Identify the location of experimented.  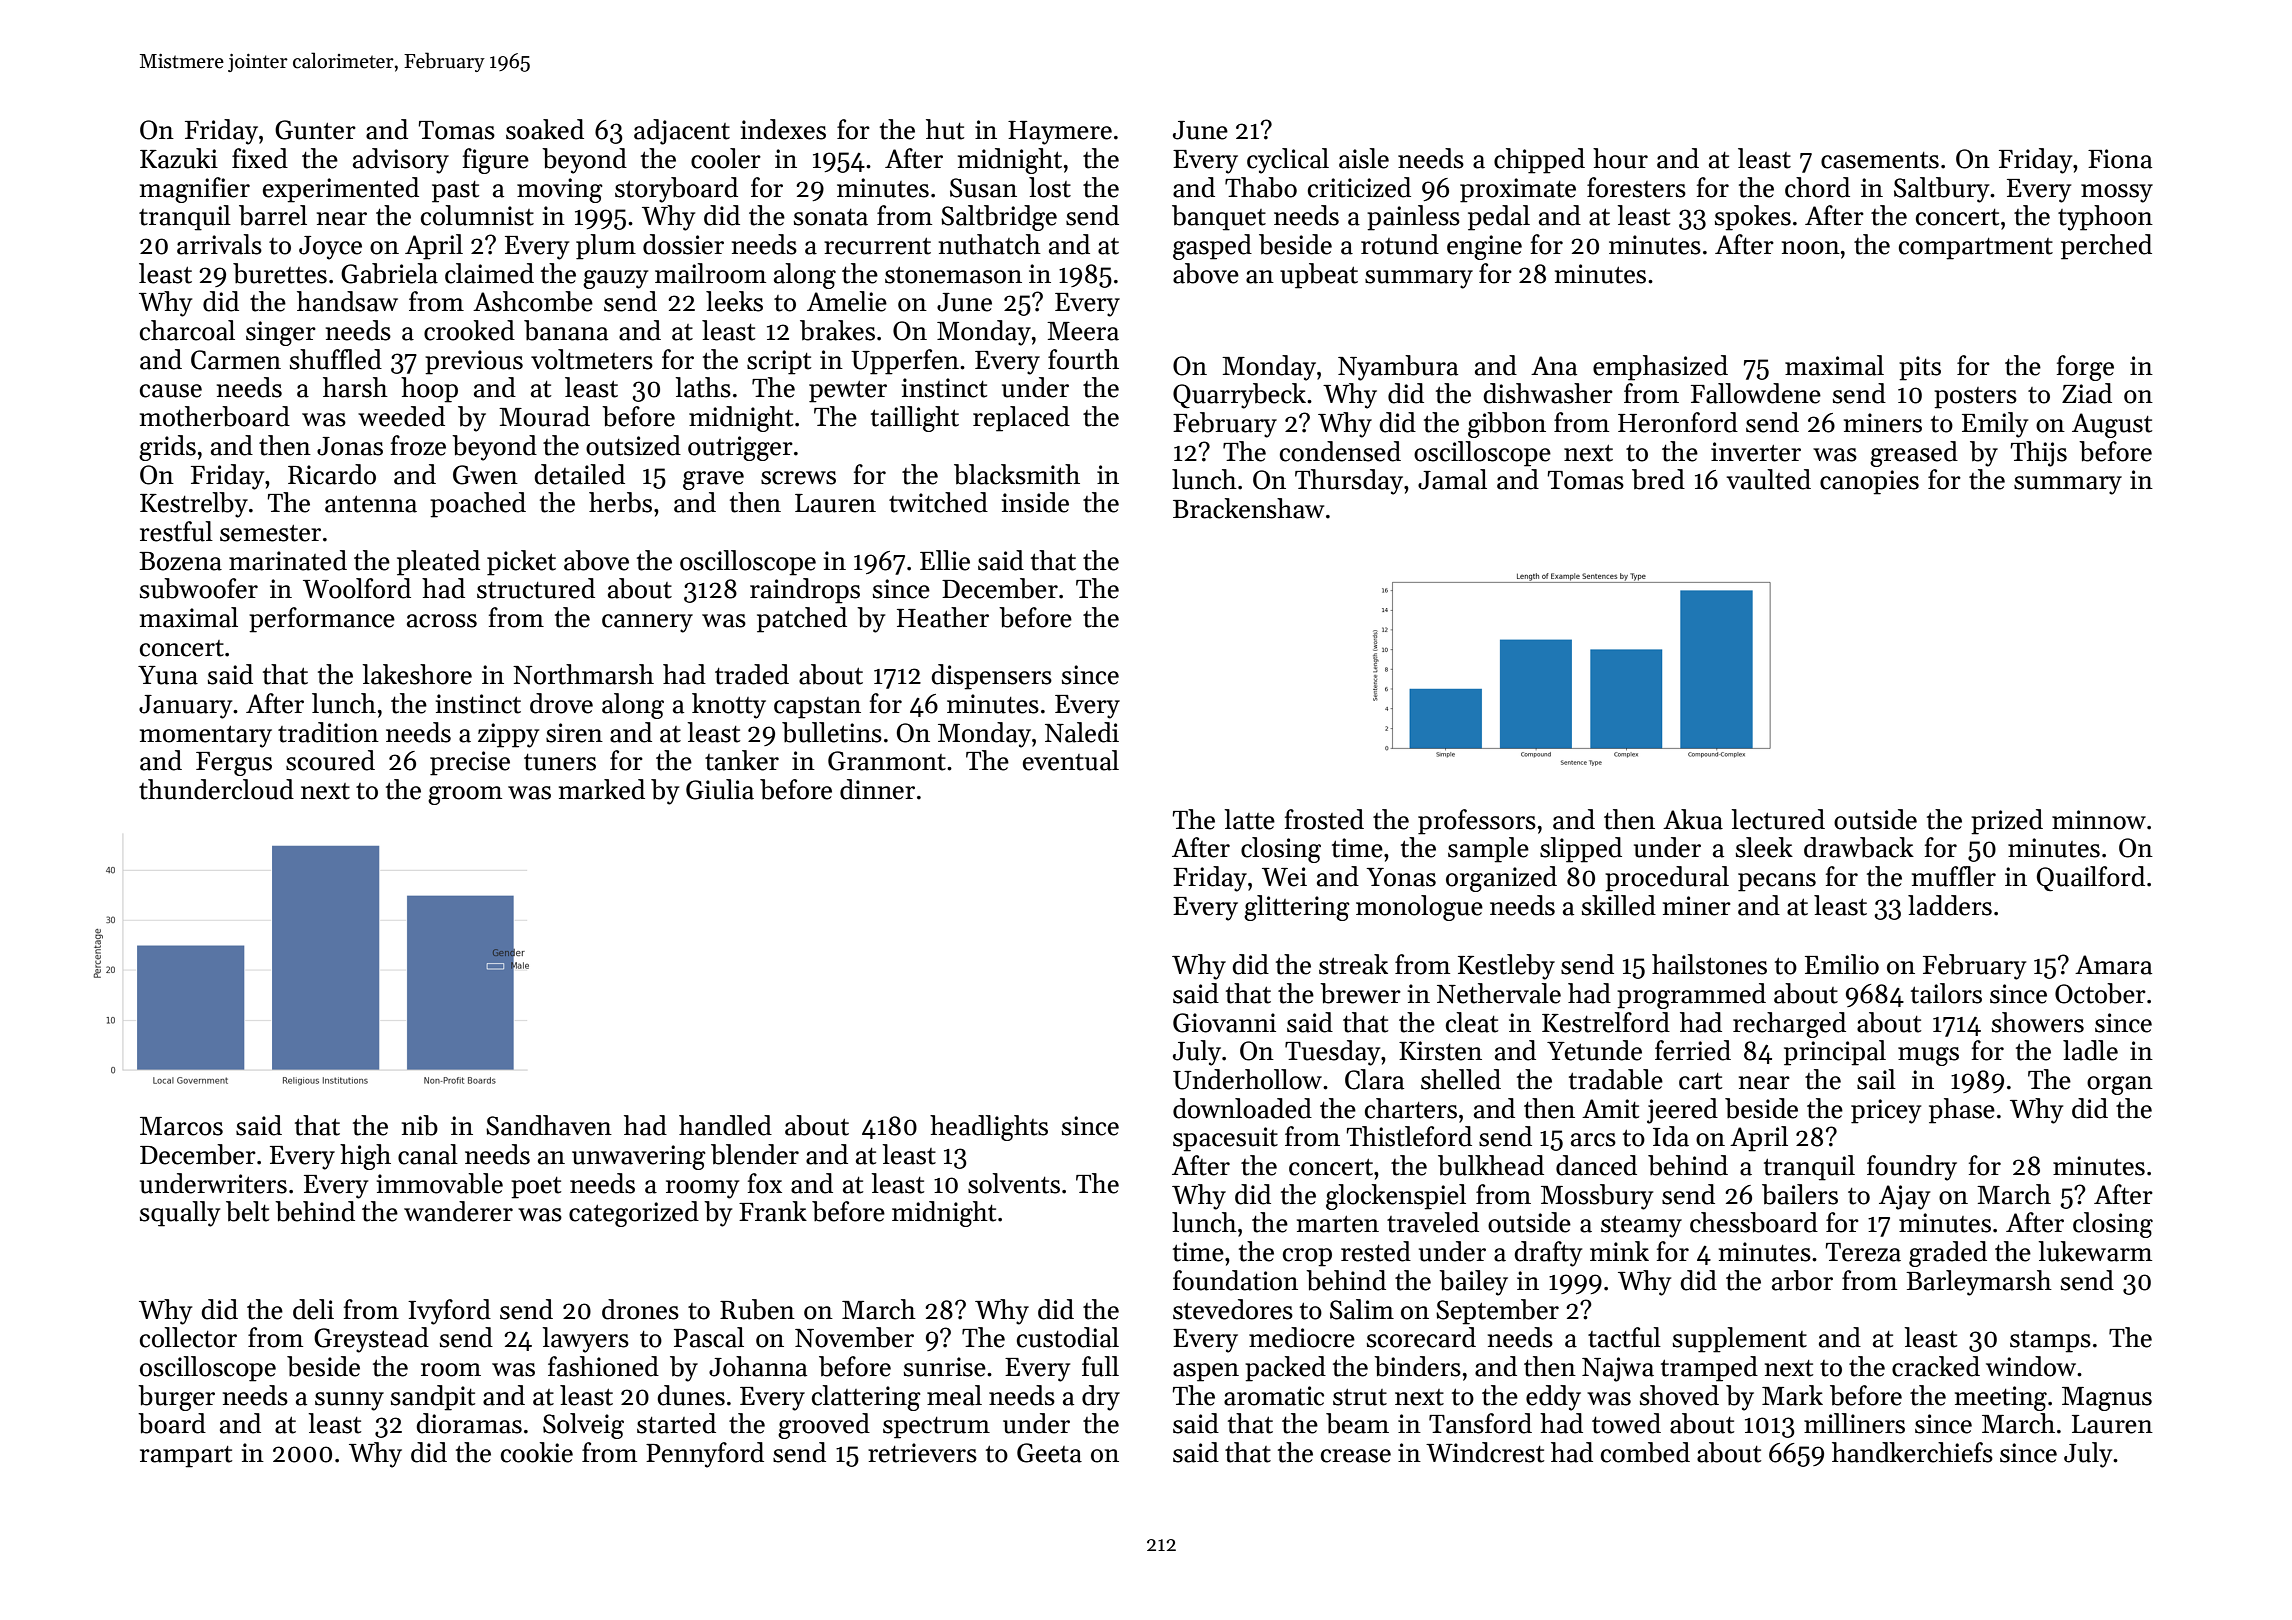
(341, 190).
